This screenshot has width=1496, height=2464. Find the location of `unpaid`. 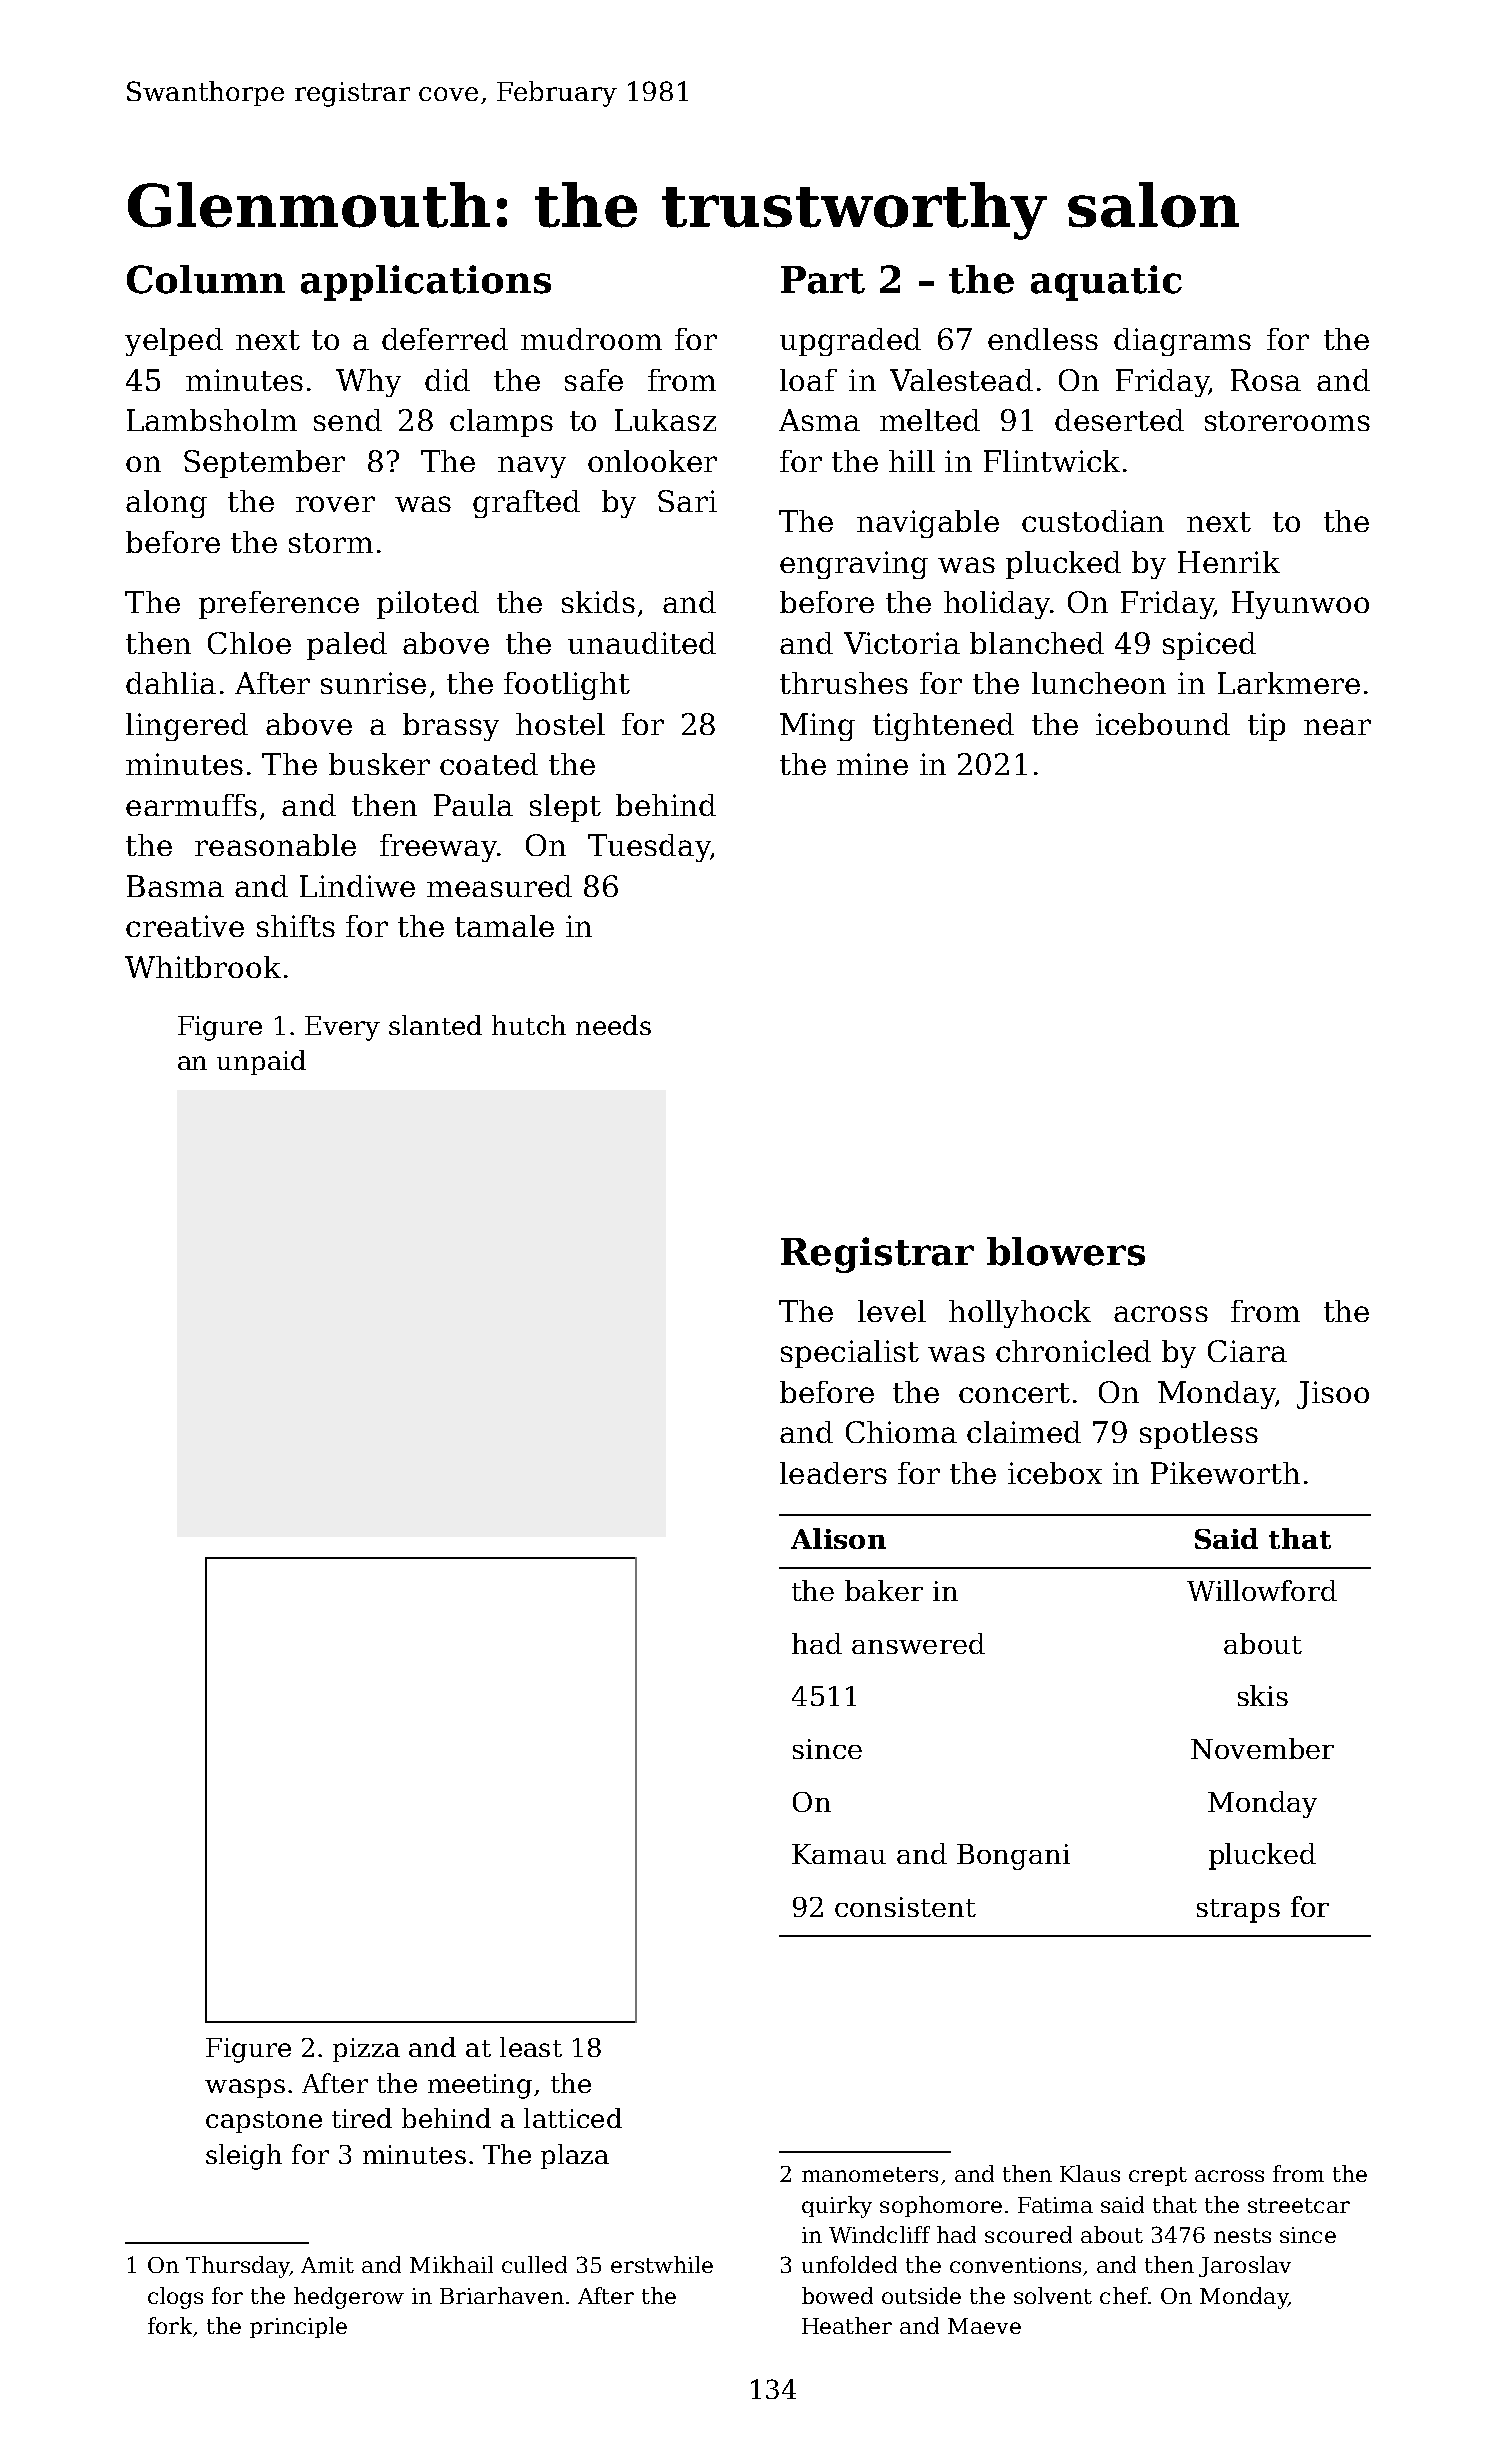

unpaid is located at coordinates (261, 1062).
